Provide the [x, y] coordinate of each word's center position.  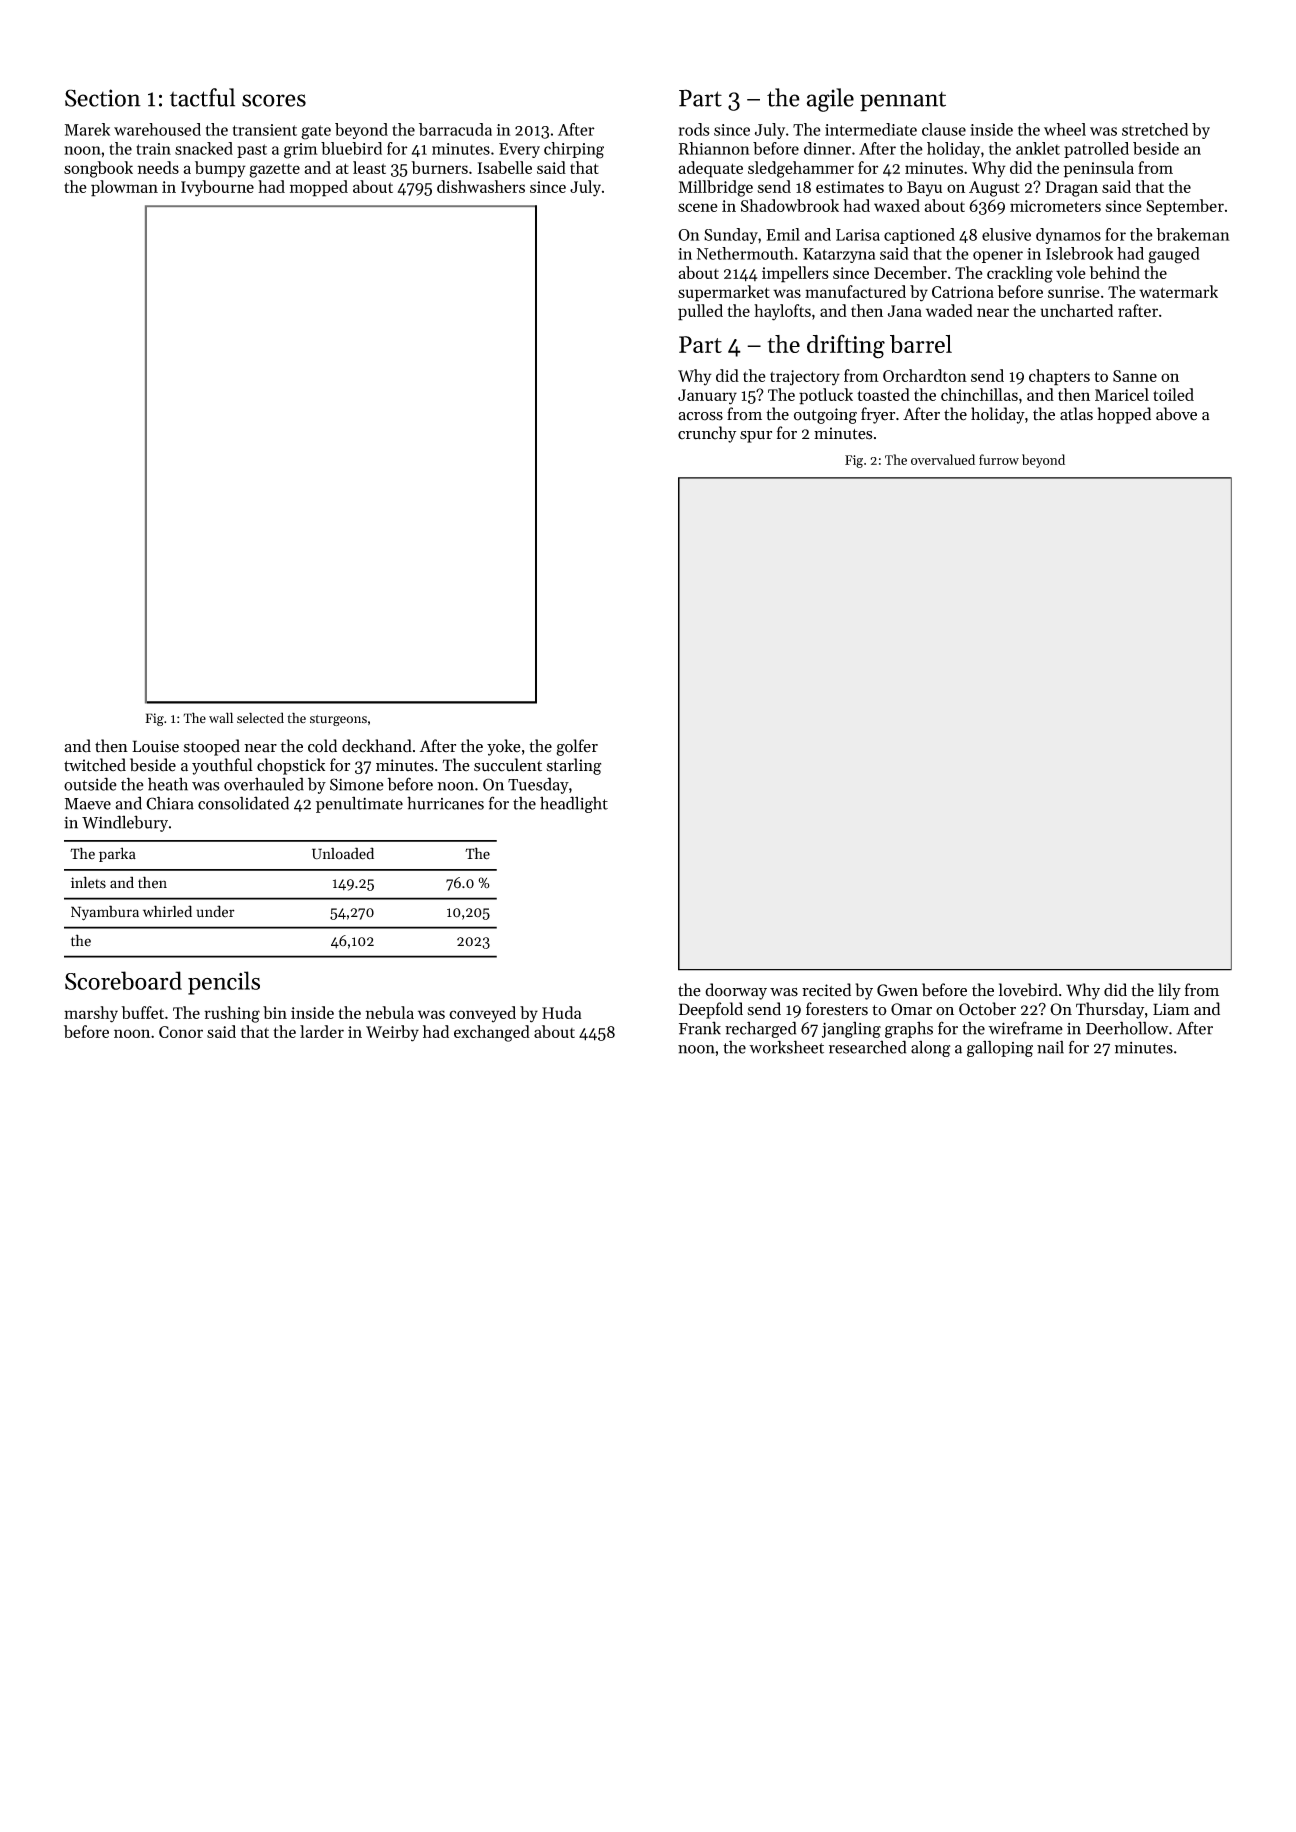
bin [275, 1012]
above [1176, 414]
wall [221, 717]
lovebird [1028, 990]
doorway [736, 991]
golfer [577, 747]
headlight [574, 804]
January [707, 397]
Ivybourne [217, 188]
